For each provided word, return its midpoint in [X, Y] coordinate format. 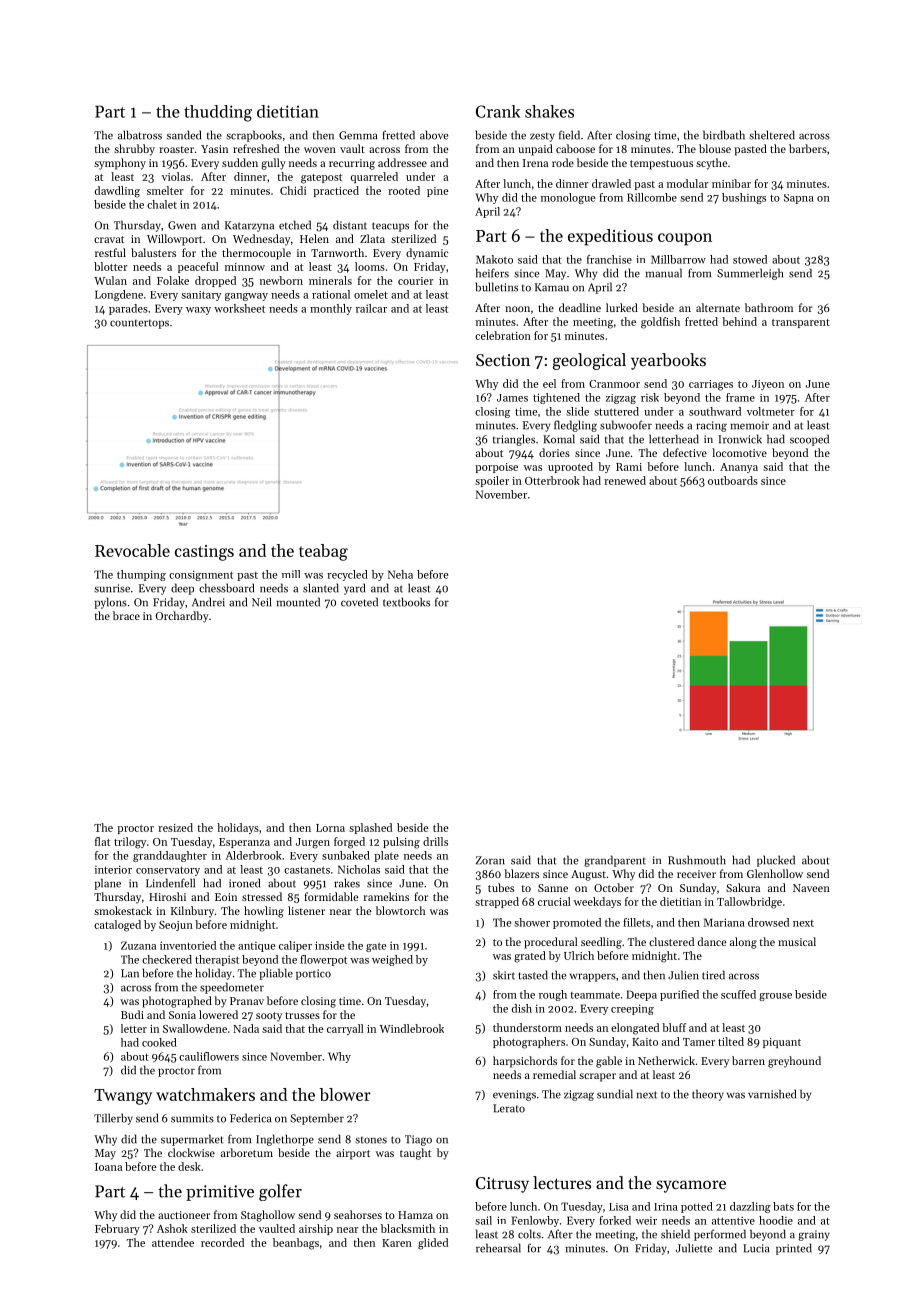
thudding [218, 113]
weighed [392, 960]
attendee [173, 1242]
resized [175, 827]
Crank [498, 111]
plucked [776, 861]
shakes [549, 111]
